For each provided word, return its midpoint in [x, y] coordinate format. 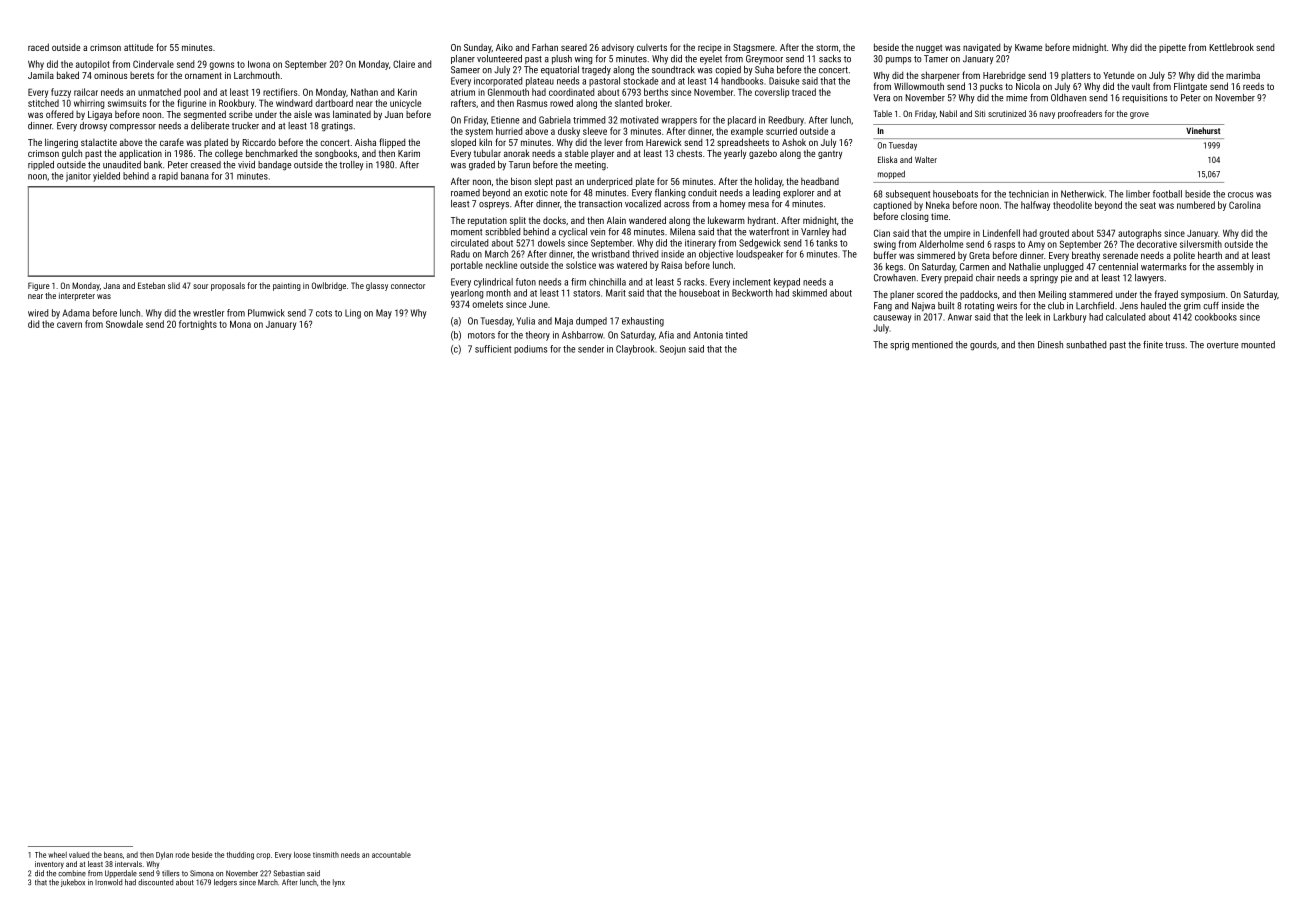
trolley [351, 166]
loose [302, 855]
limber [1138, 194]
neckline [501, 265]
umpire [957, 234]
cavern [69, 325]
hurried [509, 131]
